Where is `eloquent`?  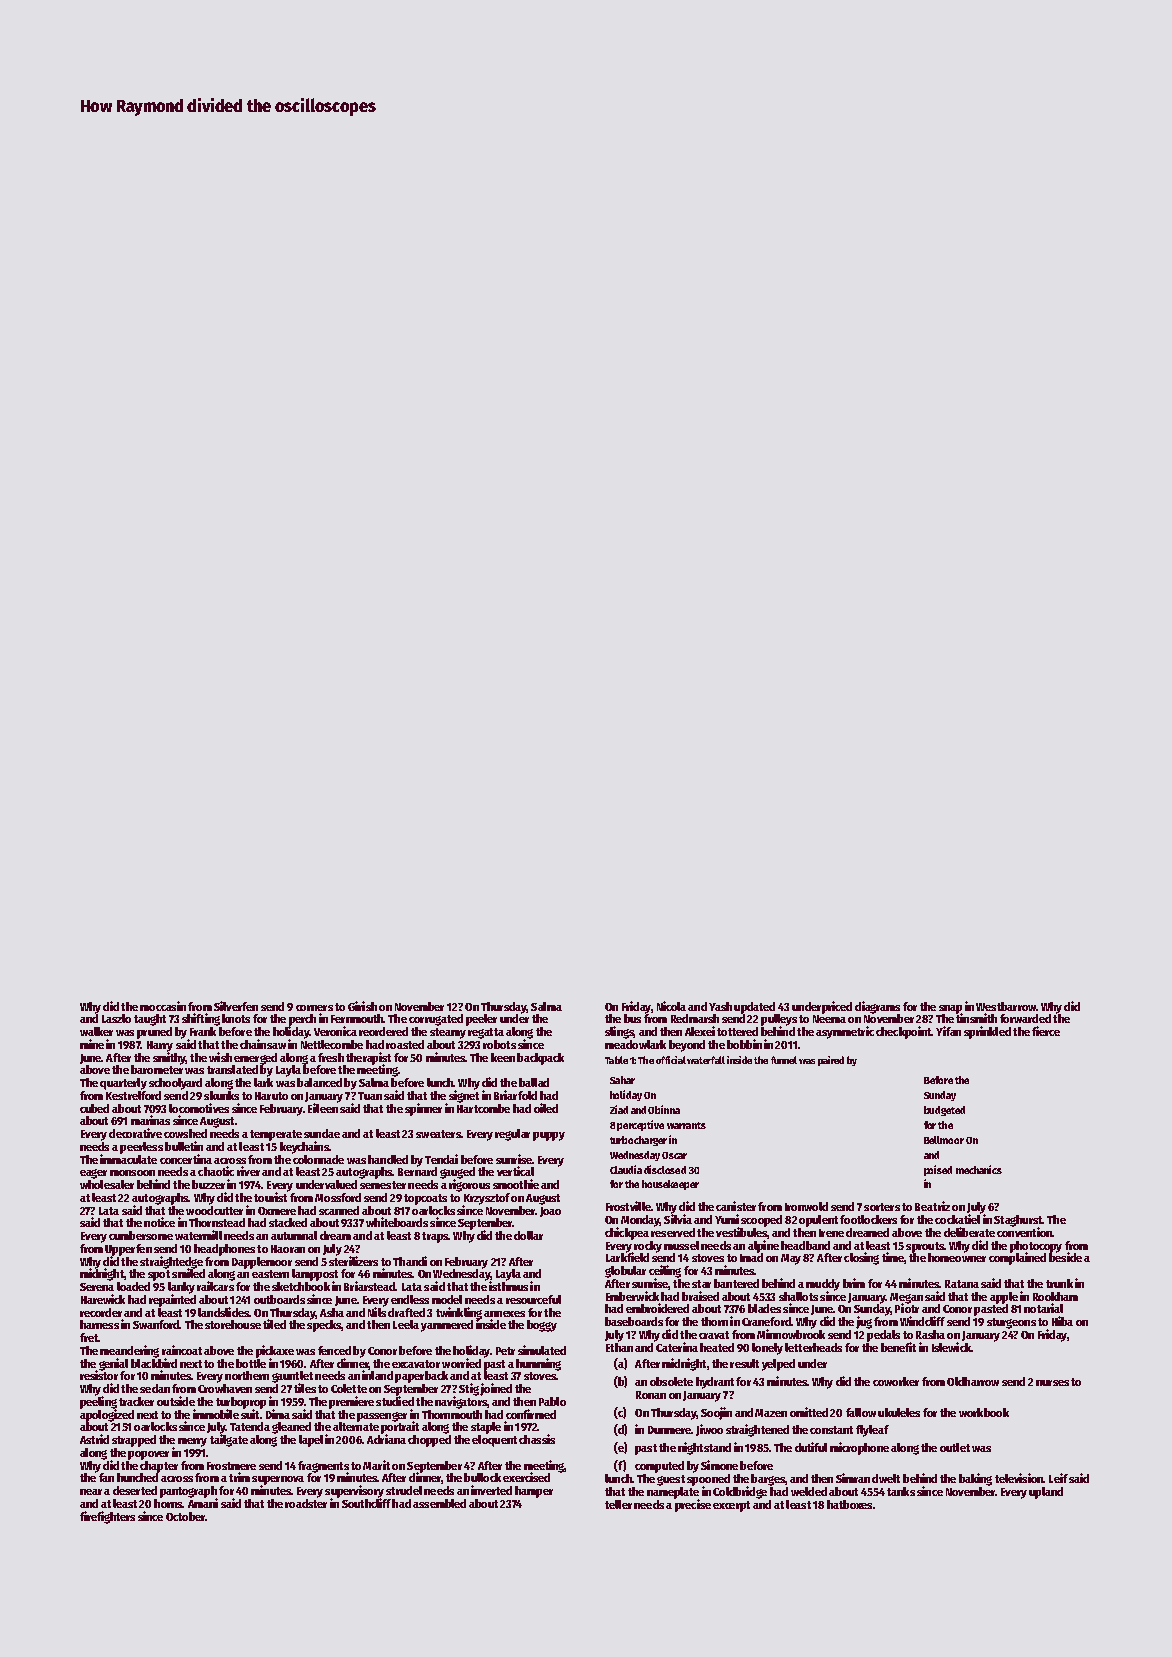
eloquent is located at coordinates (494, 1441).
